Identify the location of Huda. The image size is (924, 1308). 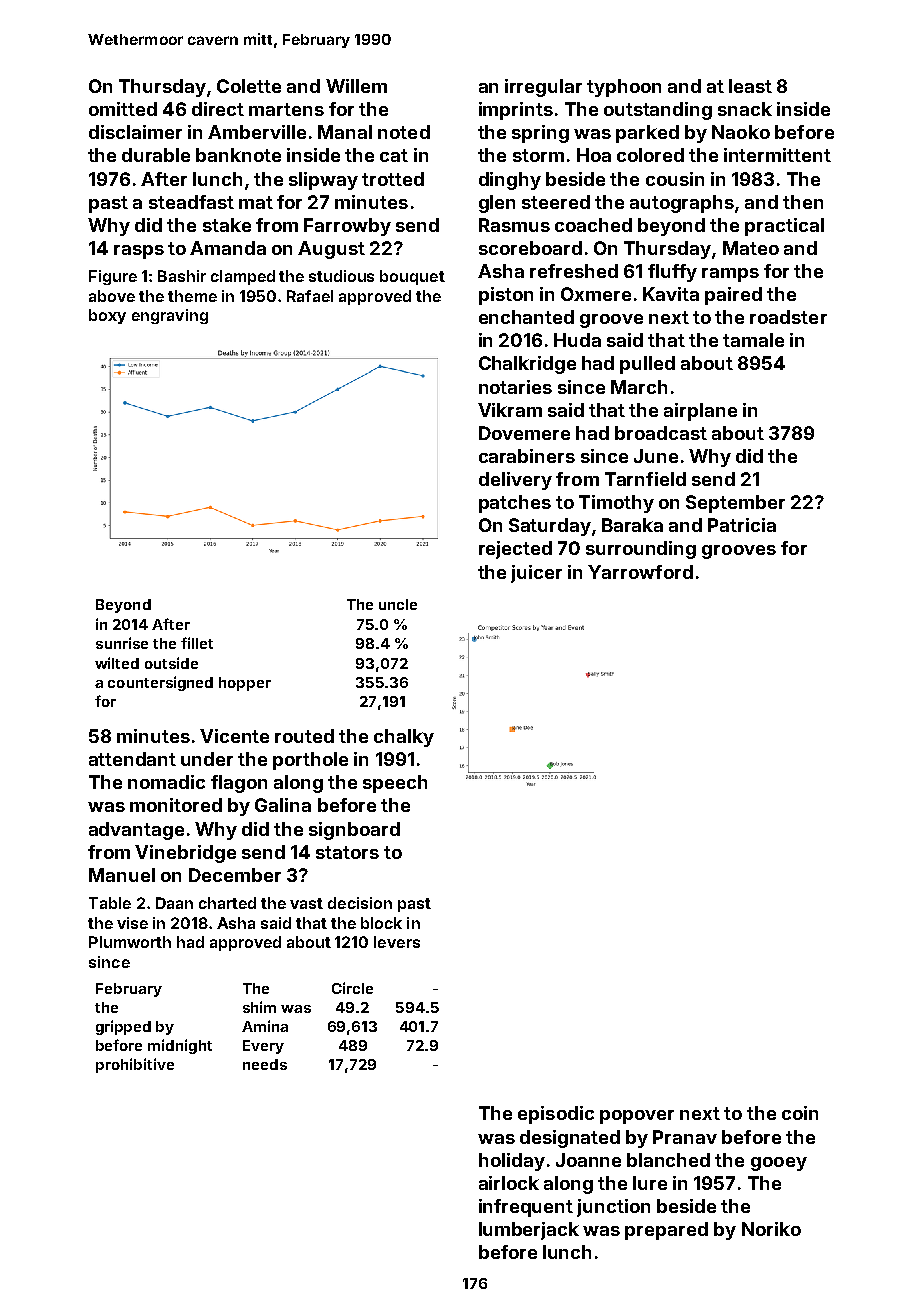
(577, 340).
